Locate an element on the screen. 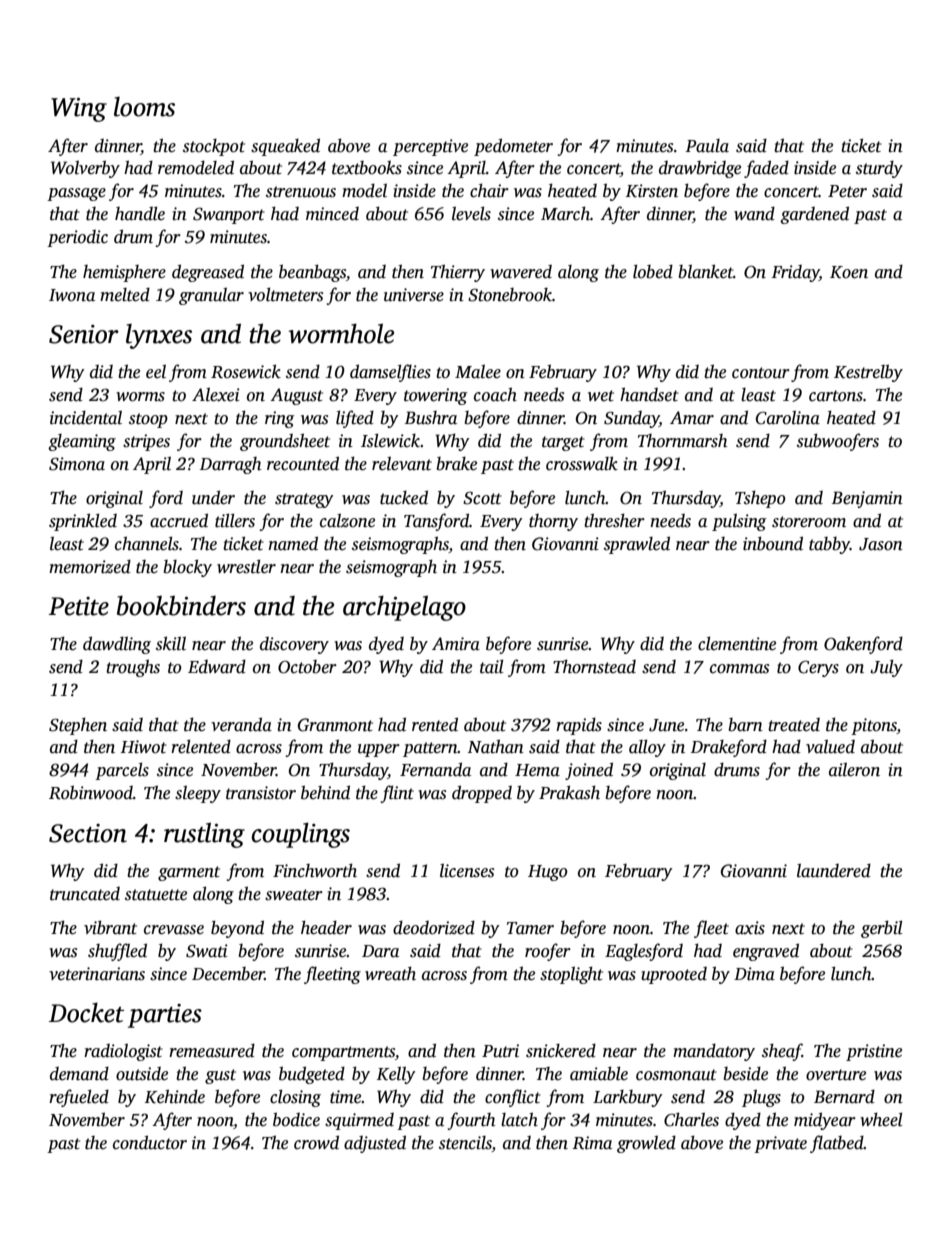 The width and height of the screenshot is (952, 1233). perceptive is located at coordinates (430, 147).
